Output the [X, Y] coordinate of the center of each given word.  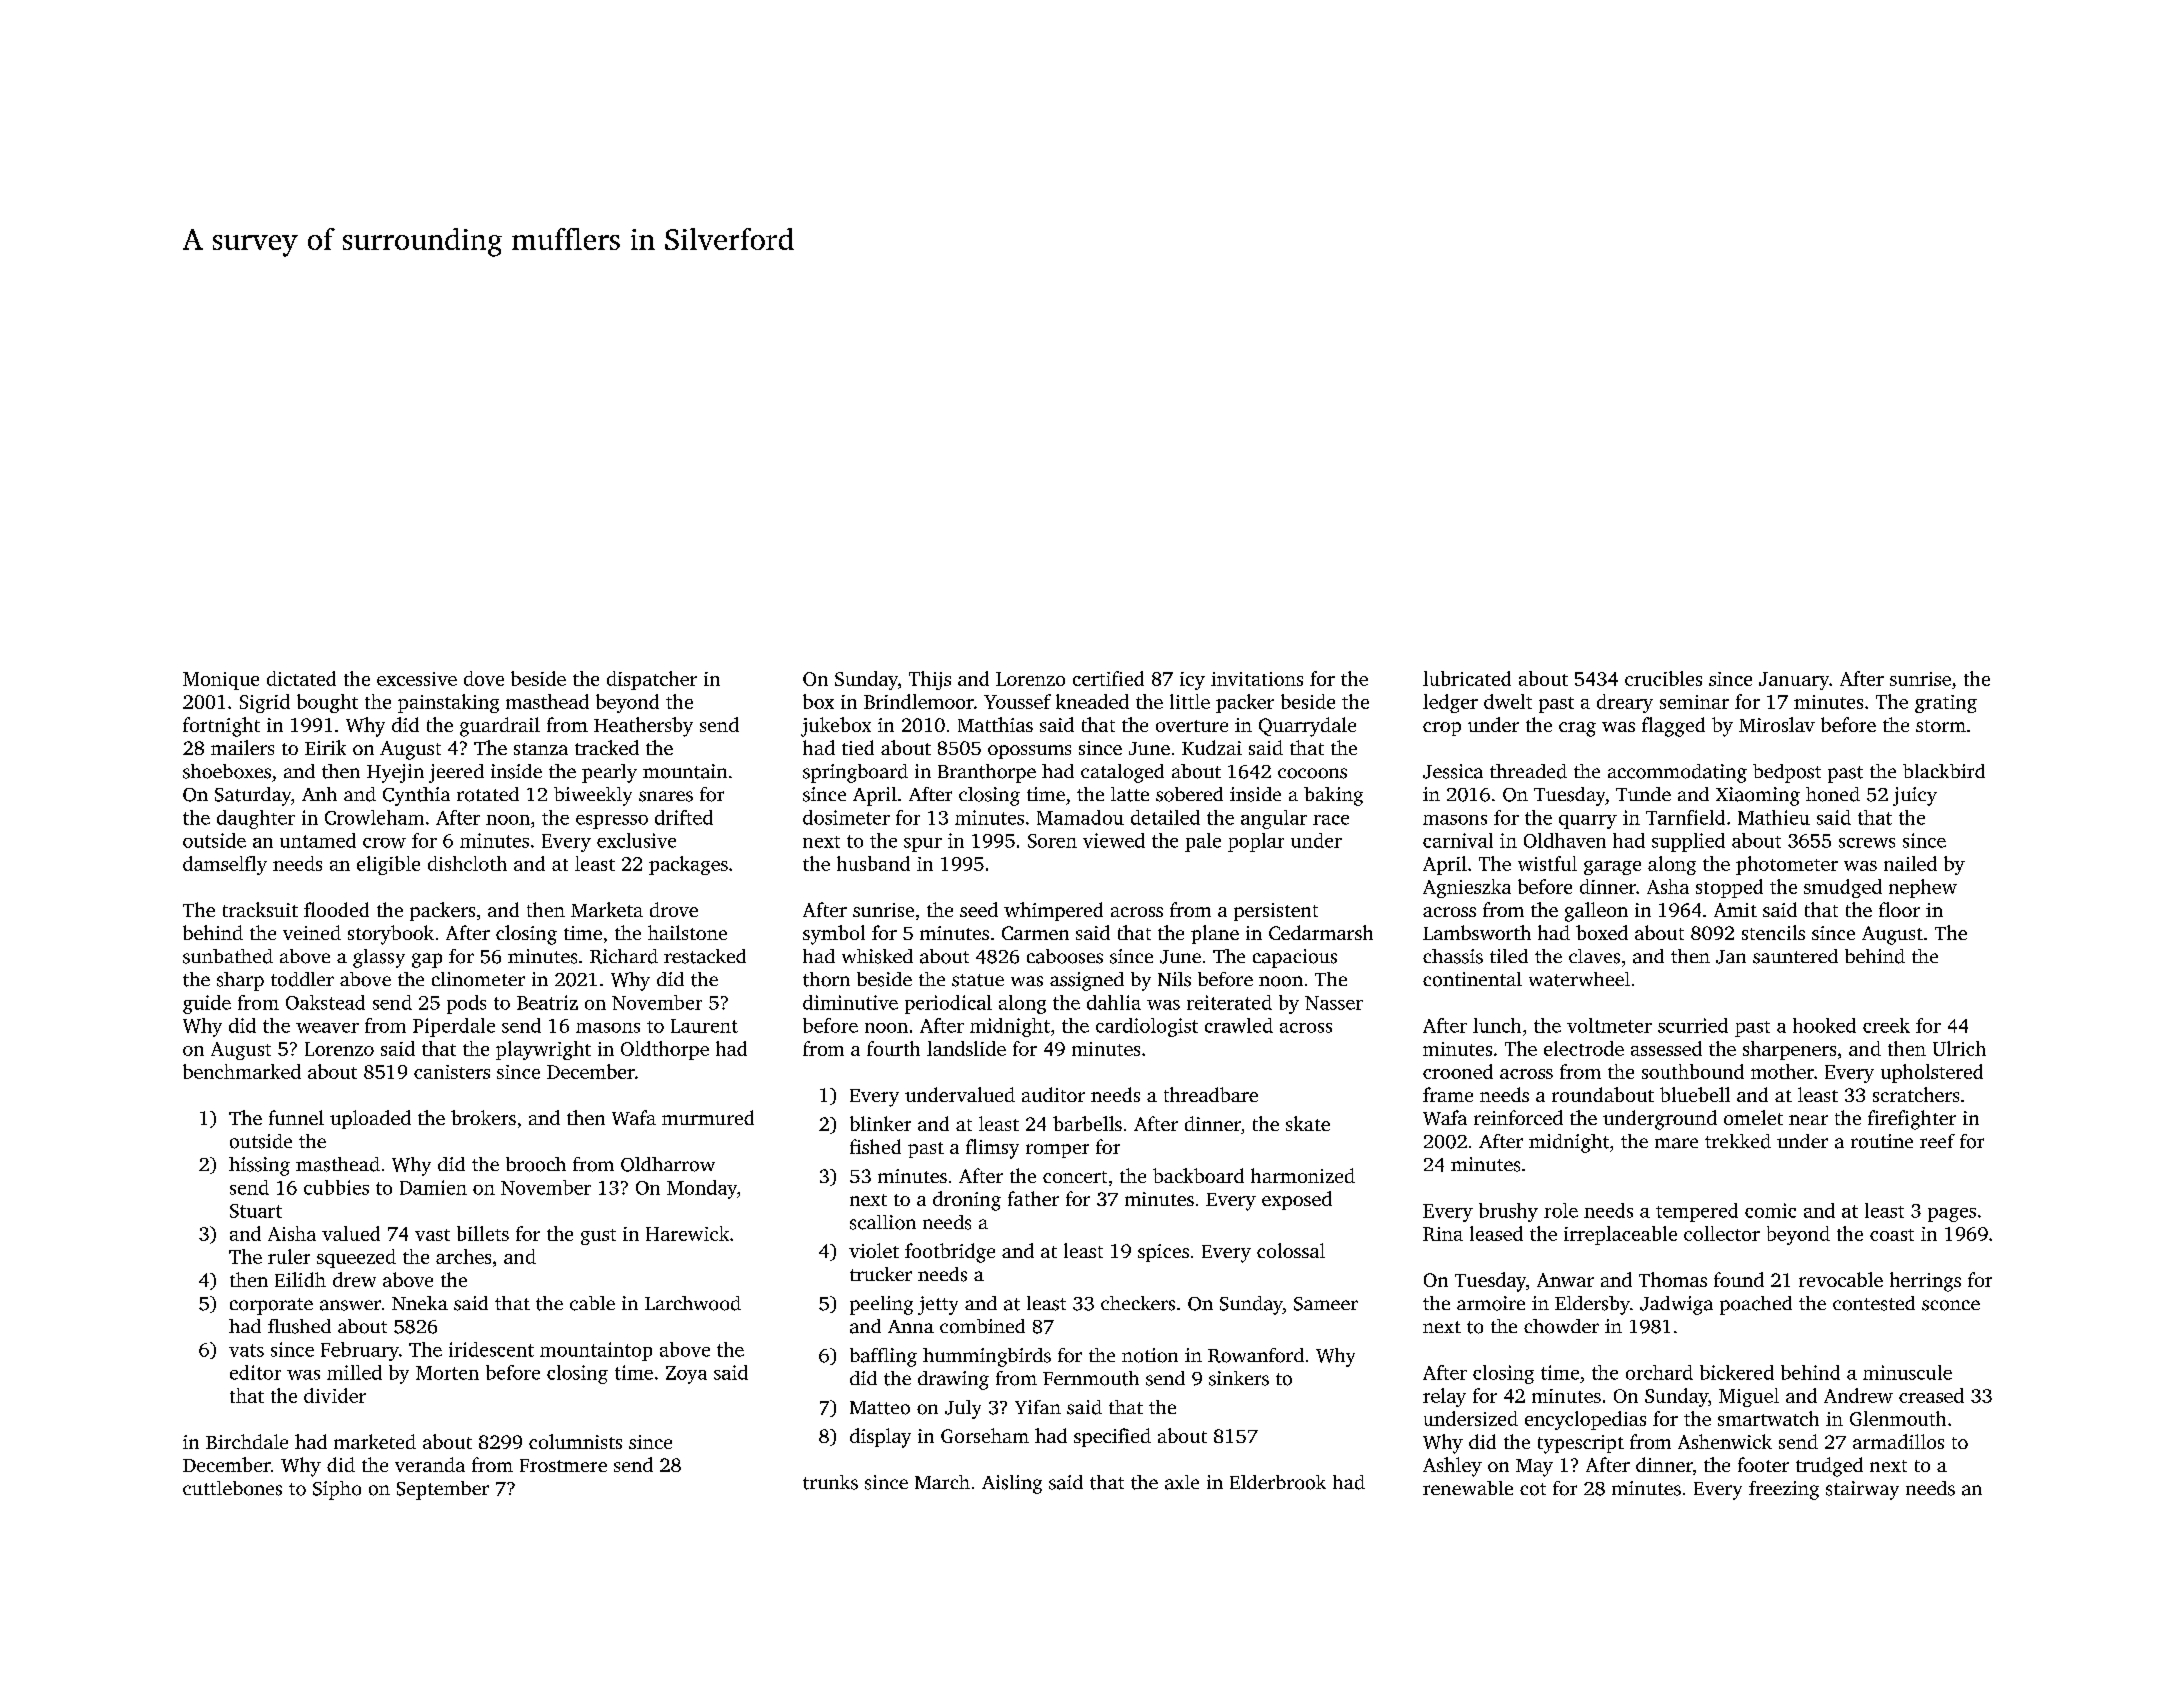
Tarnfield [1685, 817]
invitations [1257, 679]
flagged [1673, 727]
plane [1215, 934]
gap [427, 960]
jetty [938, 1305]
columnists [575, 1441]
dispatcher [652, 680]
